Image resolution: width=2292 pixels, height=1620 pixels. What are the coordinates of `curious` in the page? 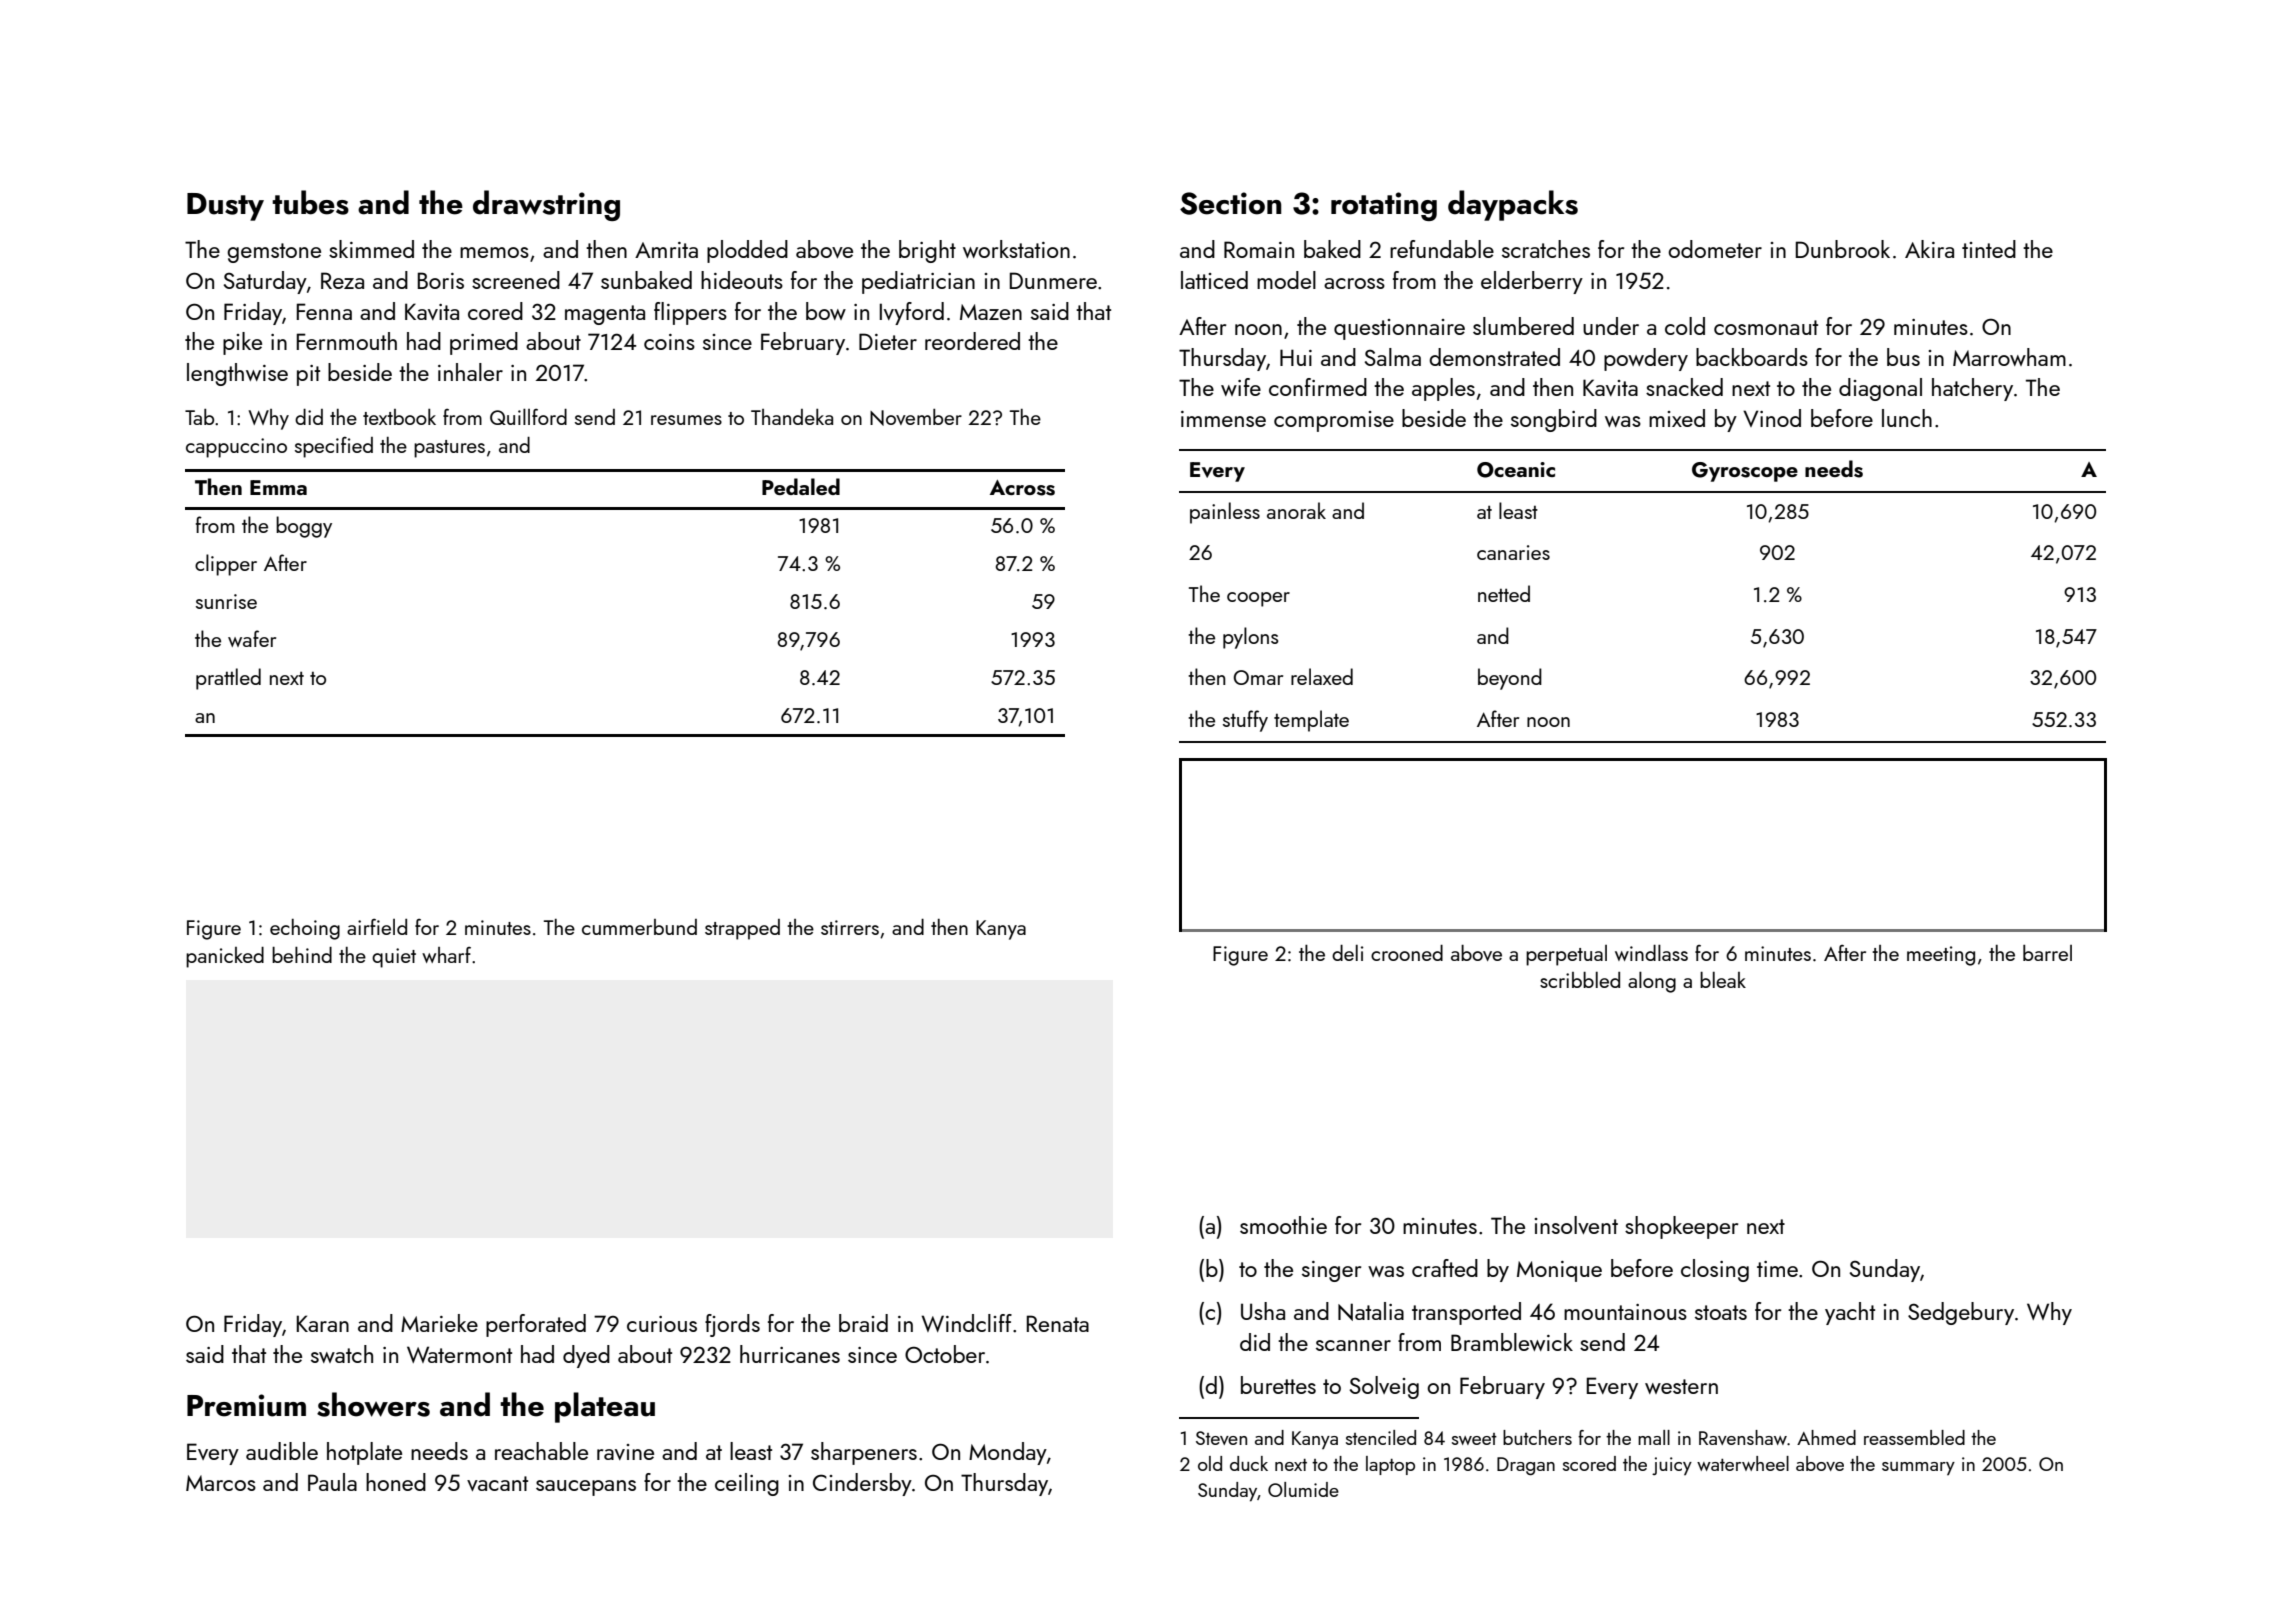 It's located at (662, 1324).
